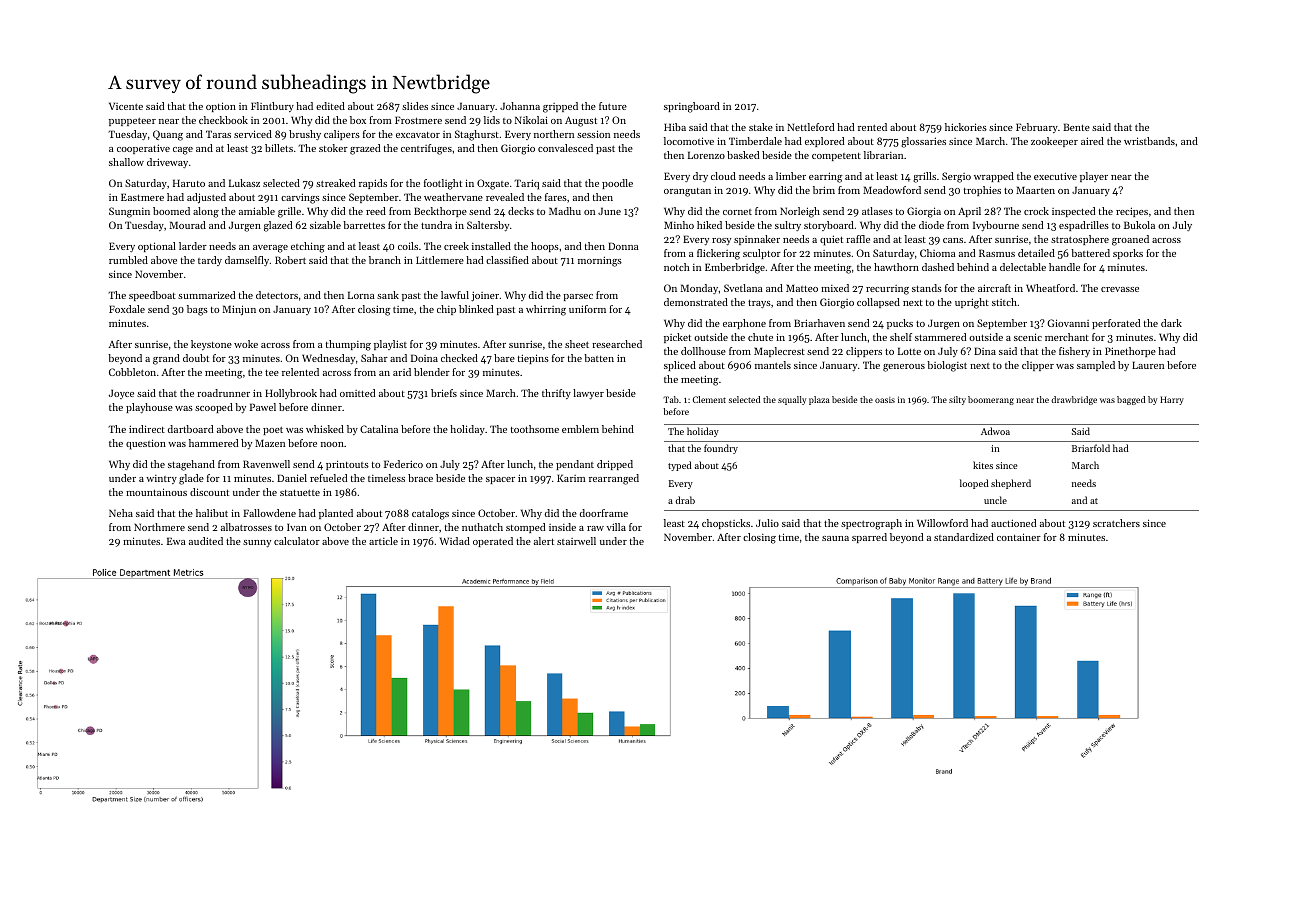  I want to click on sculptor, so click(762, 254).
